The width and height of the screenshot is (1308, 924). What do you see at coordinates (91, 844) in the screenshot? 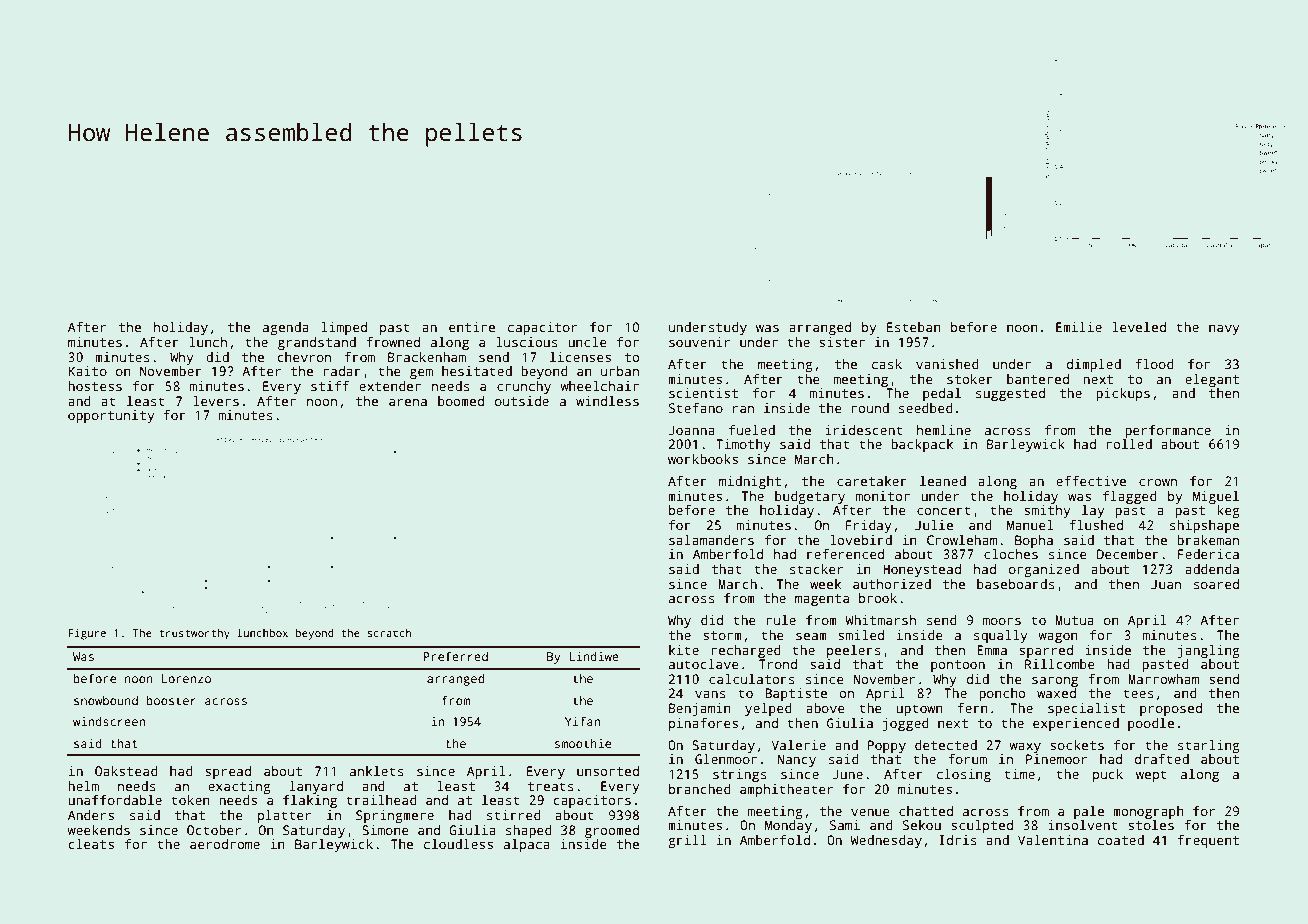
I see `cleats` at bounding box center [91, 844].
